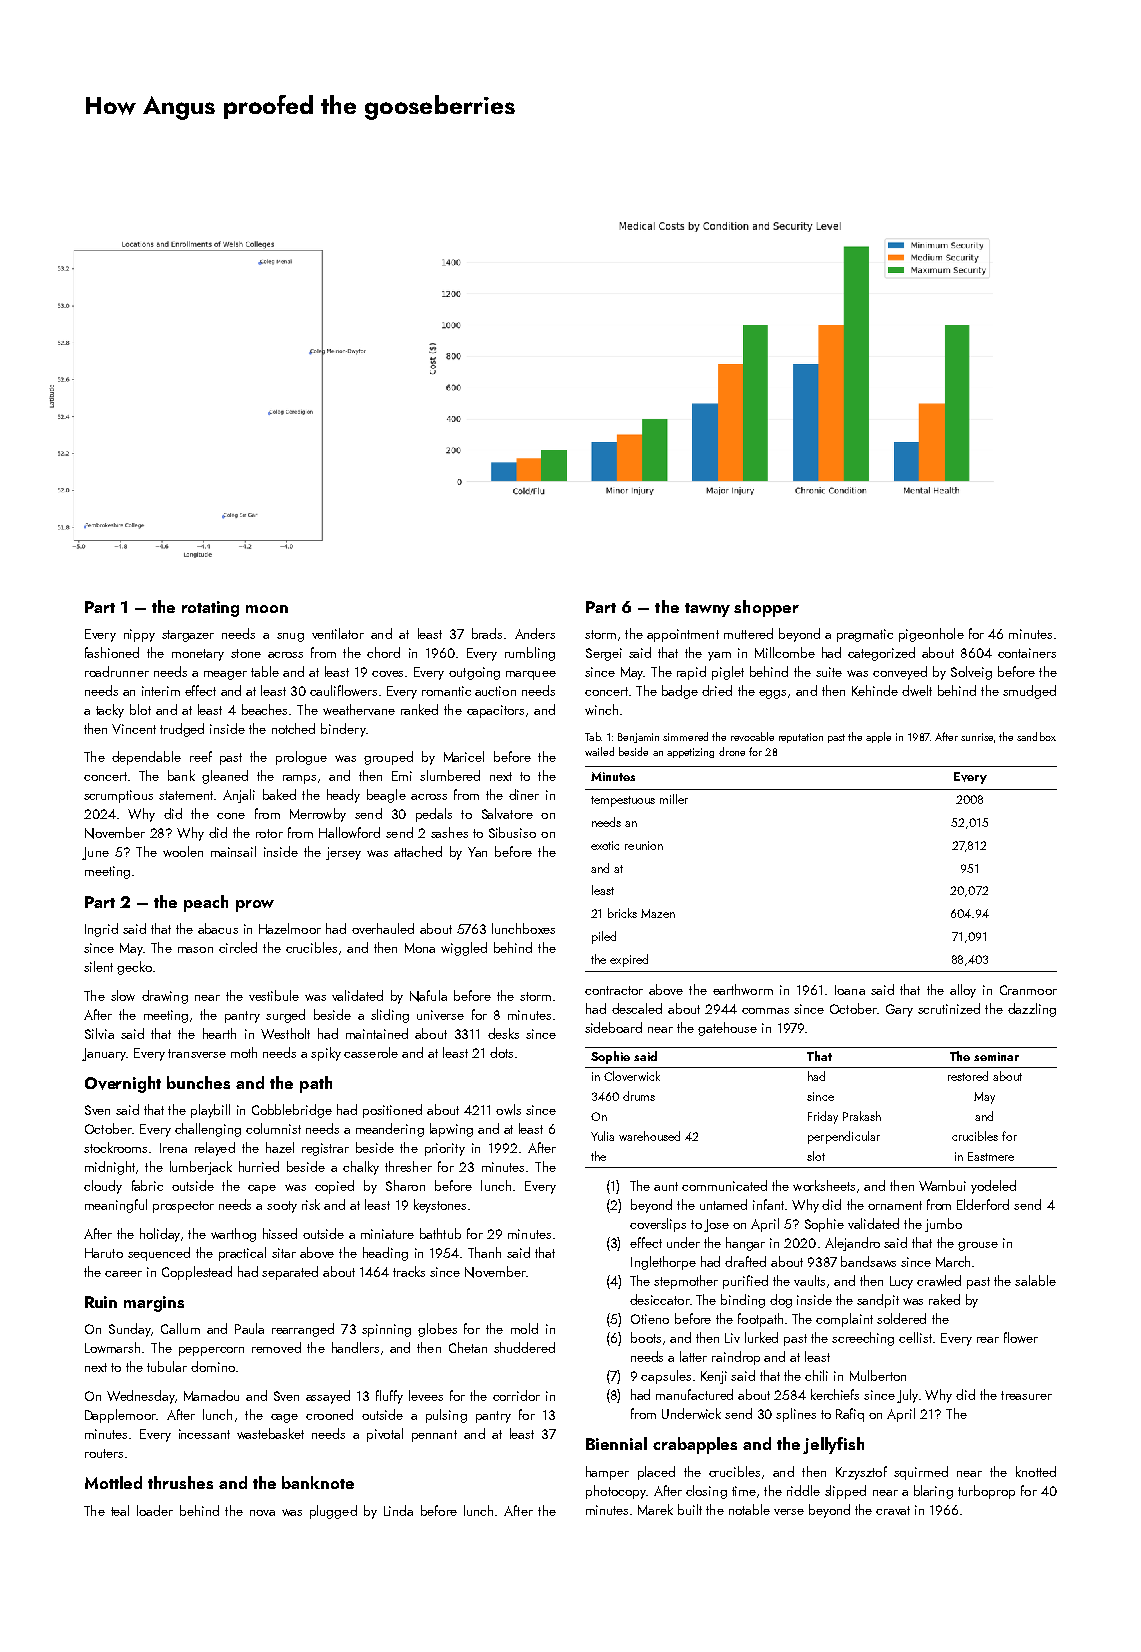  I want to click on spiky, so click(326, 1054).
